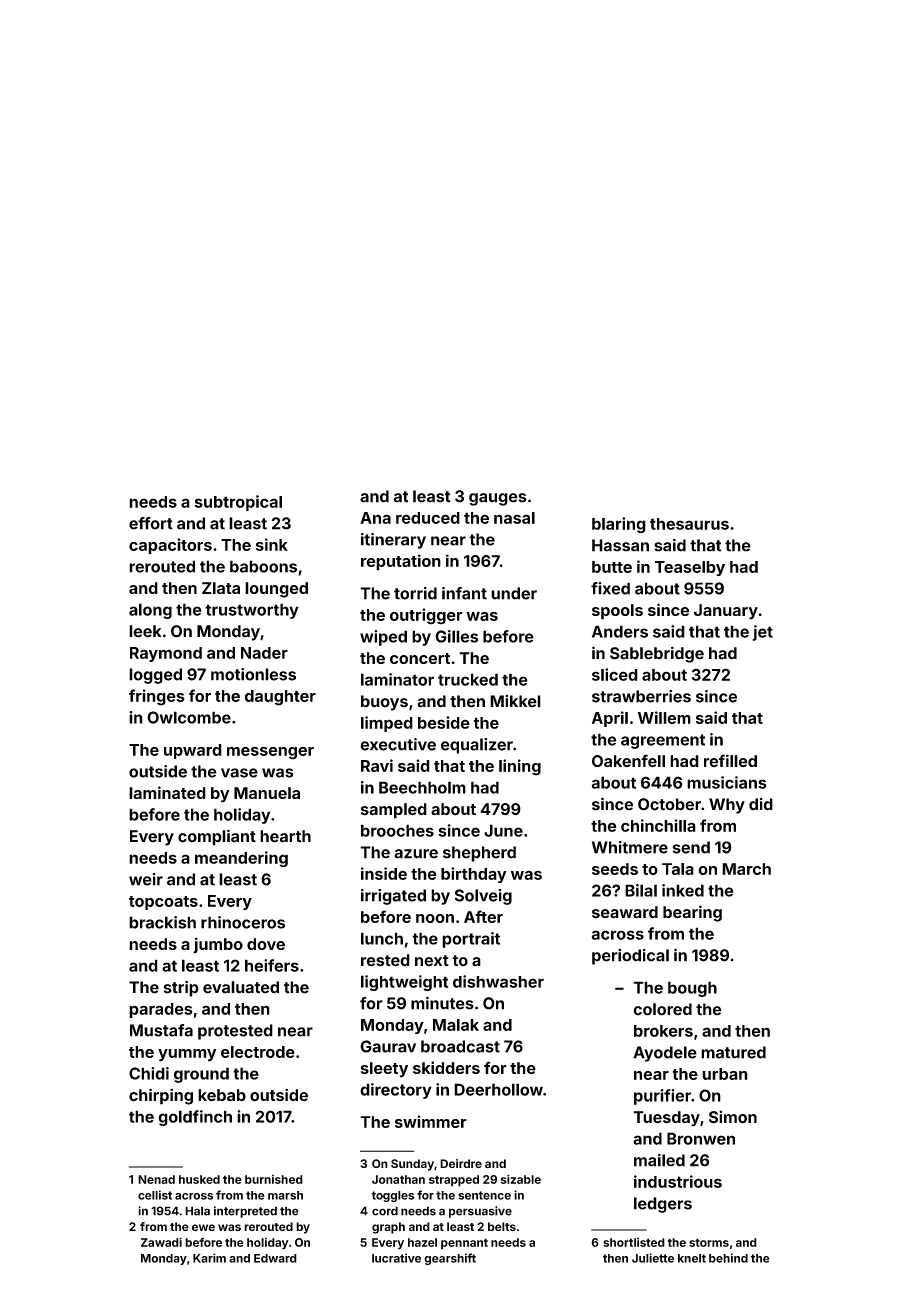  I want to click on messenger, so click(270, 753).
